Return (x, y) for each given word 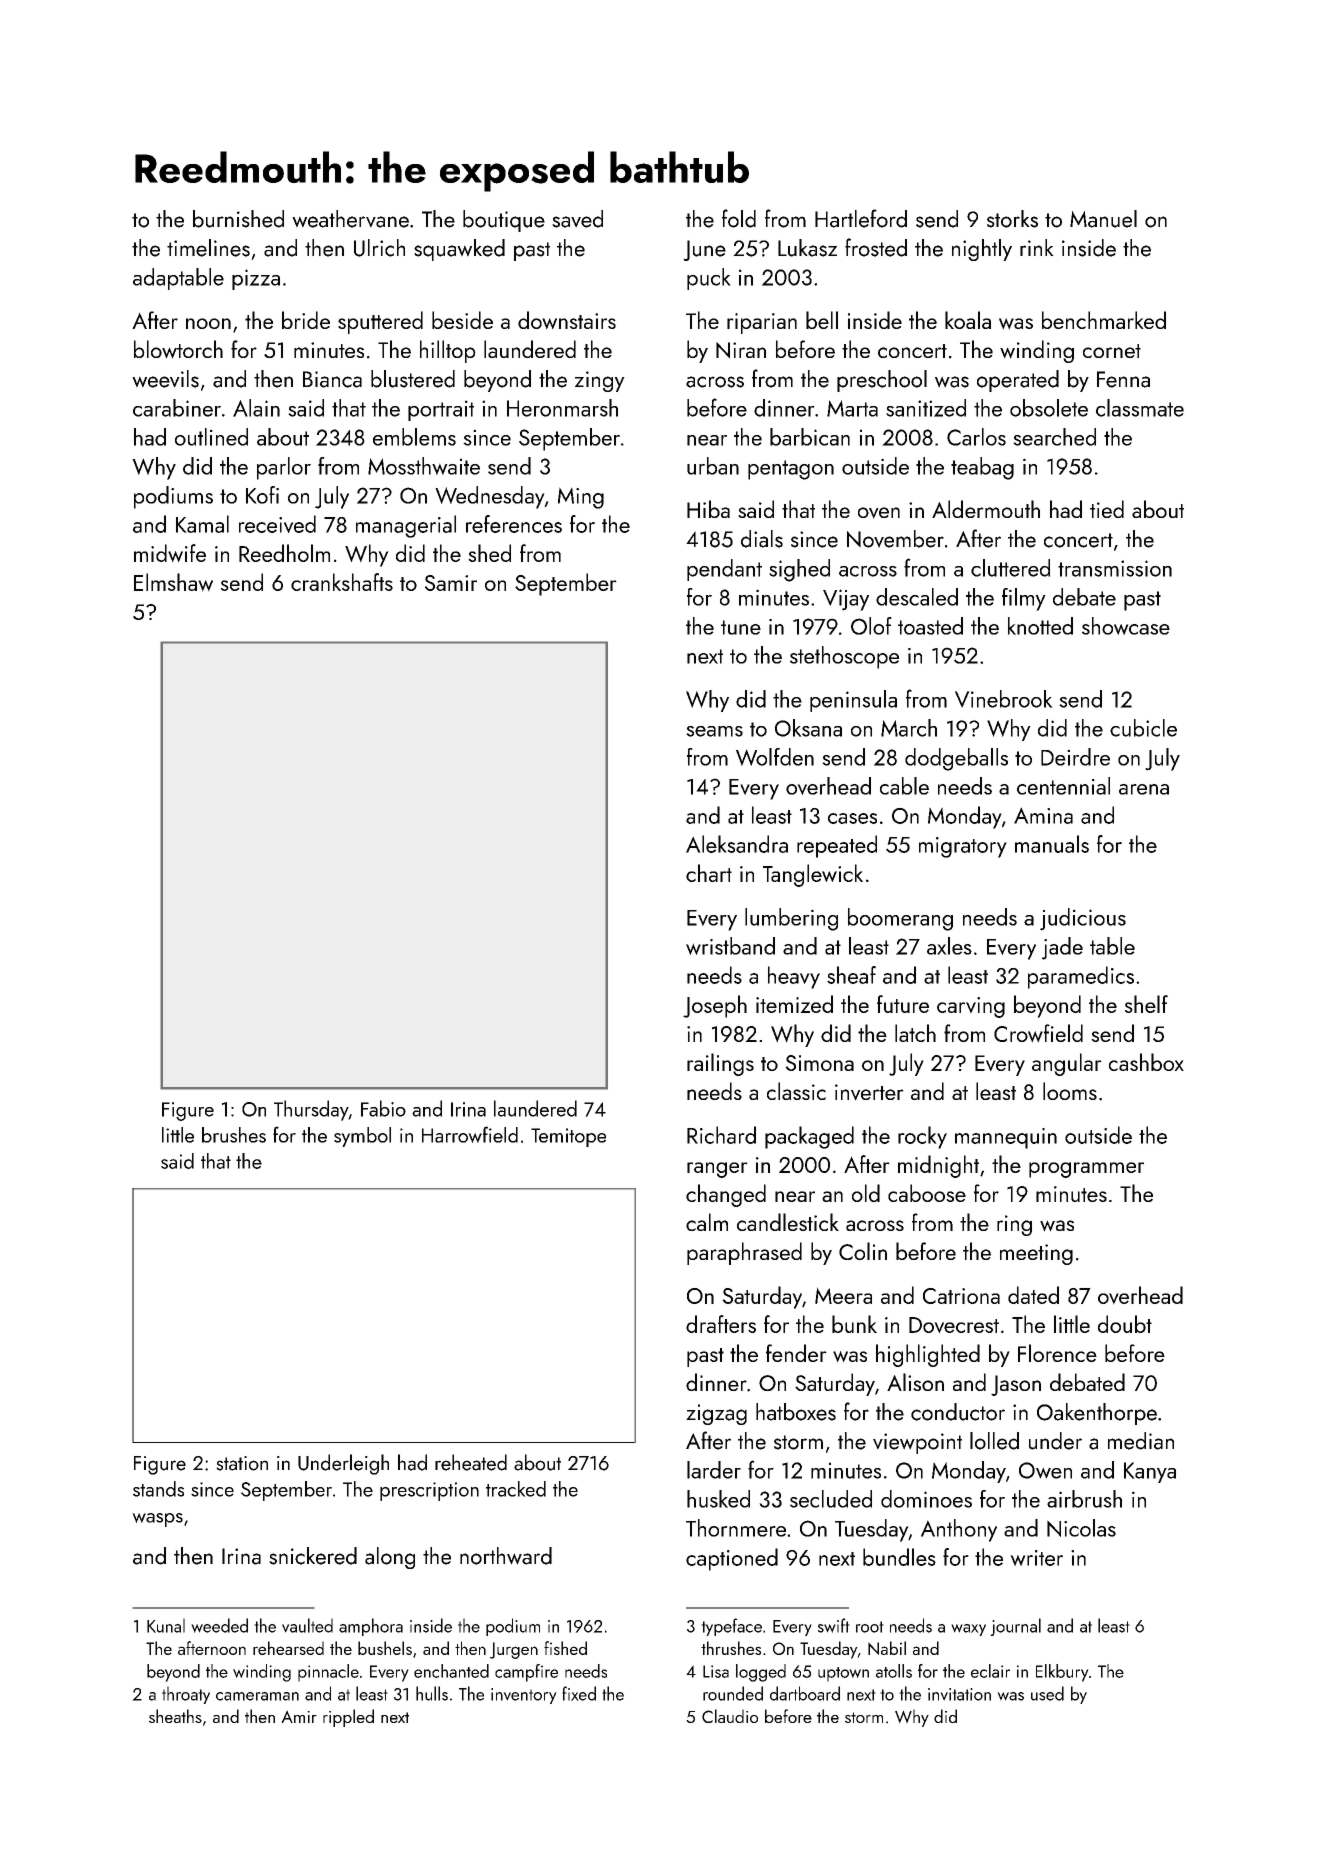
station (242, 1463)
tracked (516, 1489)
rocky (922, 1137)
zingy (600, 381)
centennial (1063, 786)
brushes (234, 1135)
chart (709, 873)
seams (714, 731)
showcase (1126, 626)
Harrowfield (470, 1134)
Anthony (959, 1530)
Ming (581, 498)
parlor (284, 468)
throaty (186, 1695)
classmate (1140, 408)
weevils (165, 379)
